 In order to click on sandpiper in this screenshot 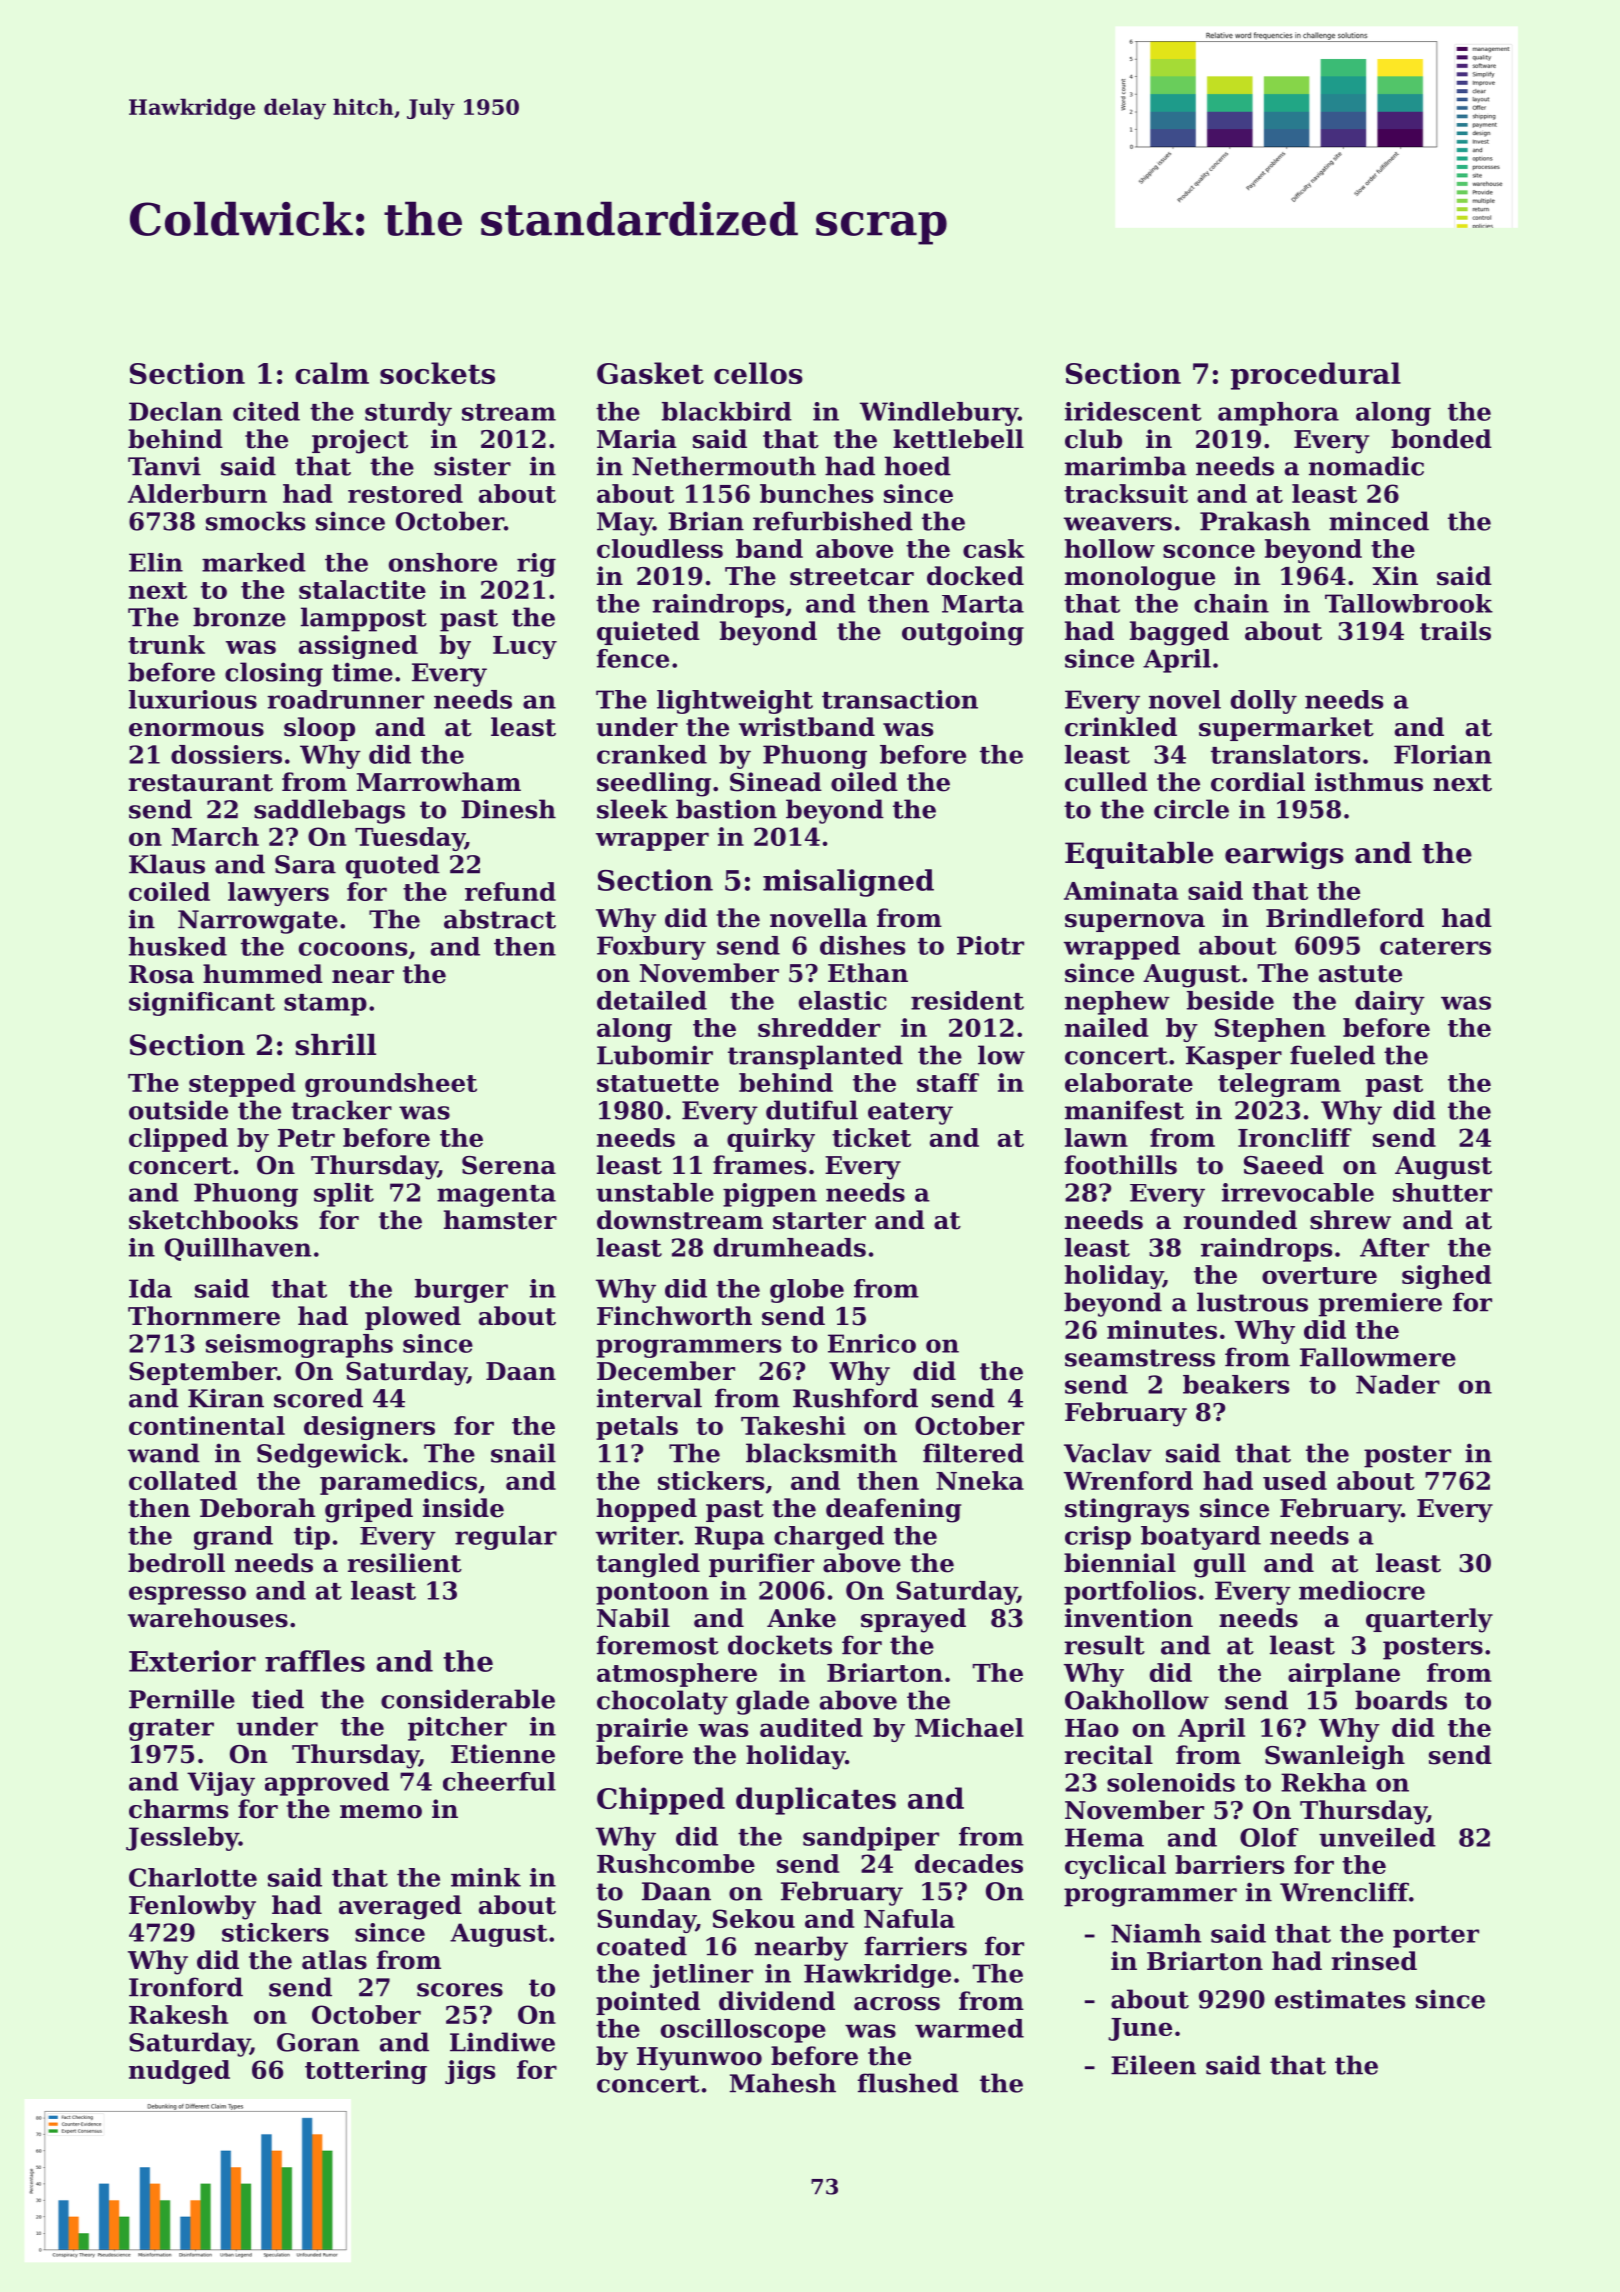, I will do `click(871, 1839)`.
